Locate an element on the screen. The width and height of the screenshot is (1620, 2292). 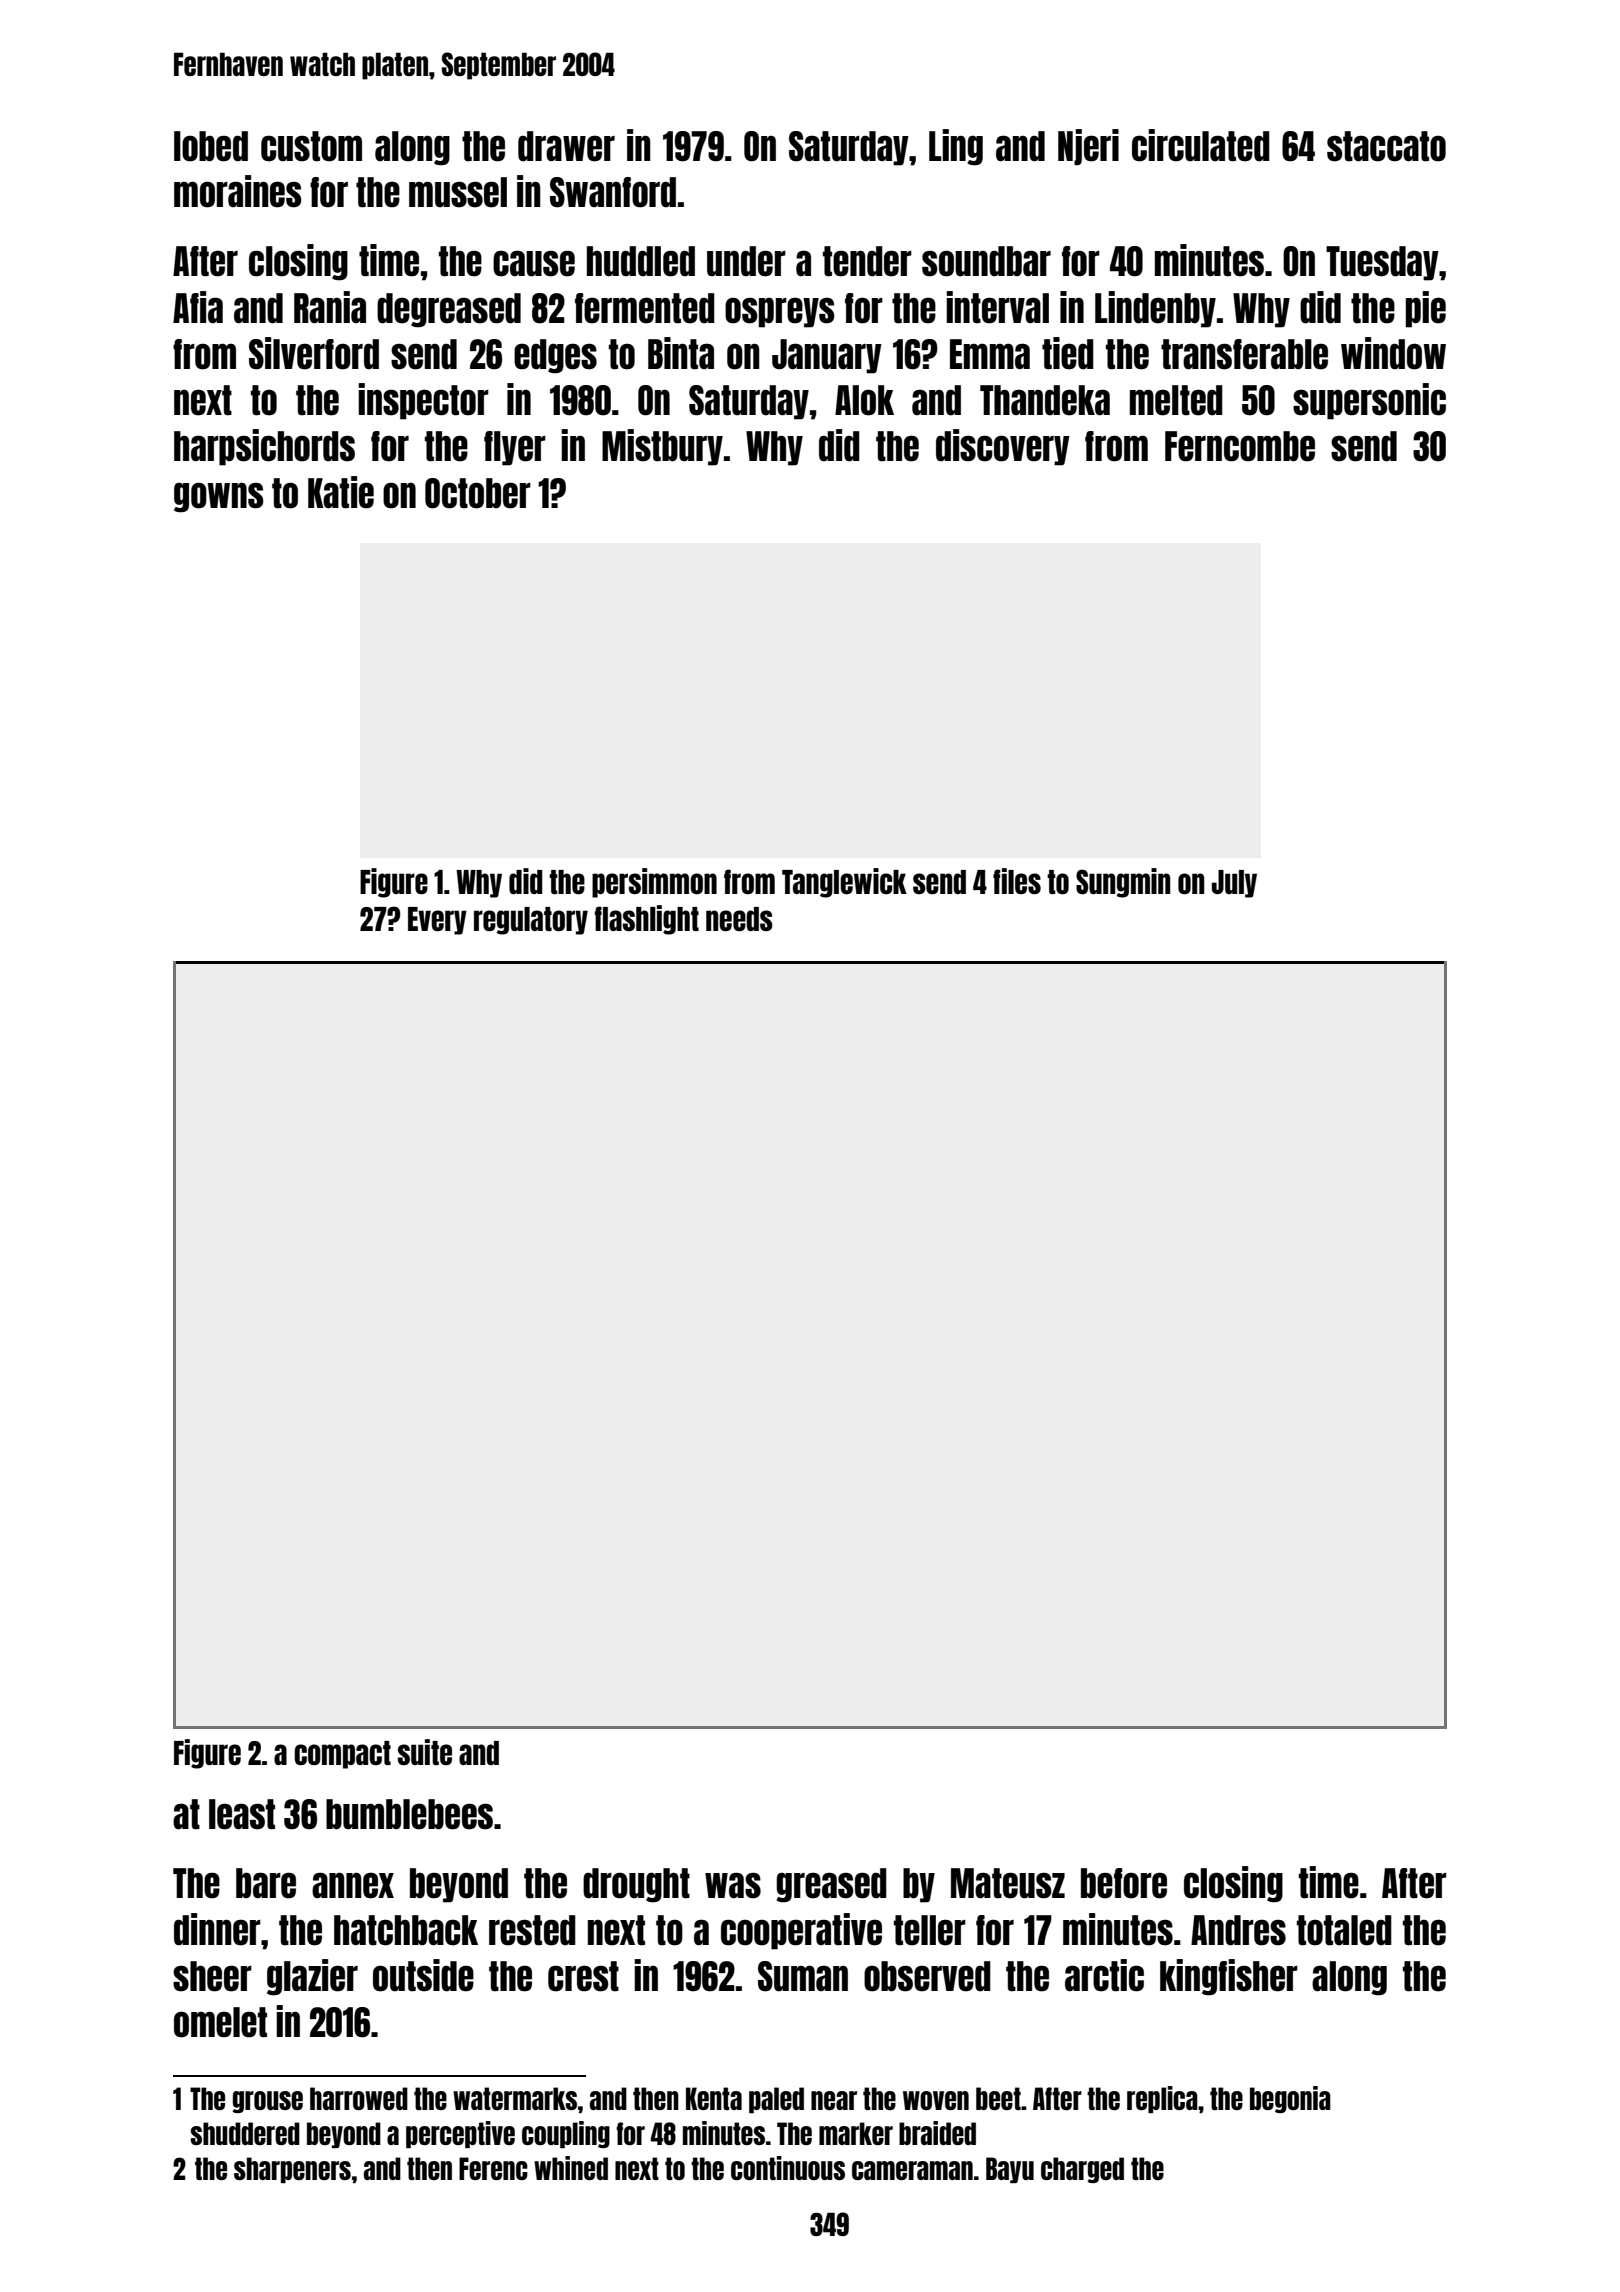
Njeri is located at coordinates (1088, 147).
